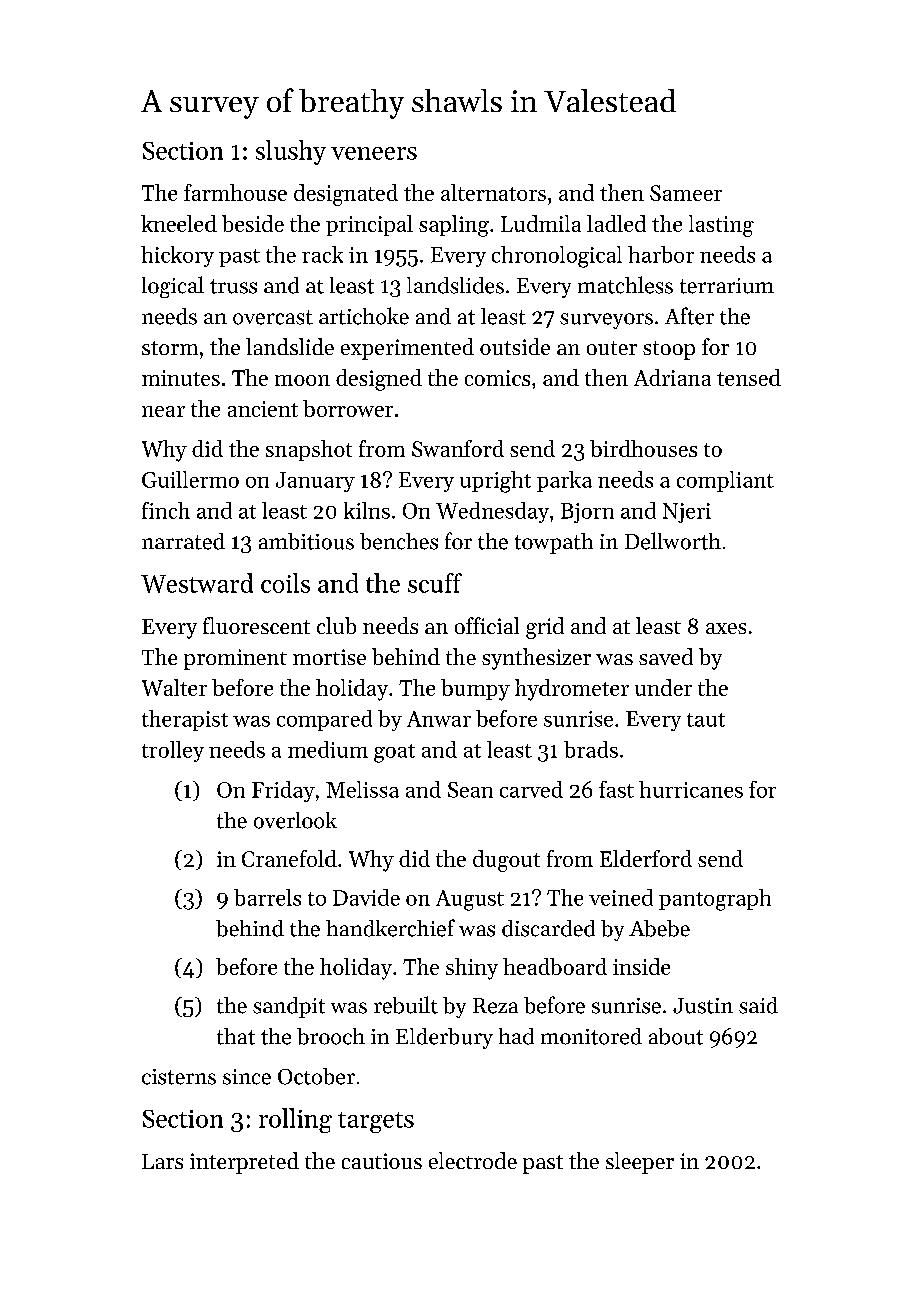 The height and width of the page is (1311, 924). What do you see at coordinates (686, 193) in the page?
I see `Sameer` at bounding box center [686, 193].
